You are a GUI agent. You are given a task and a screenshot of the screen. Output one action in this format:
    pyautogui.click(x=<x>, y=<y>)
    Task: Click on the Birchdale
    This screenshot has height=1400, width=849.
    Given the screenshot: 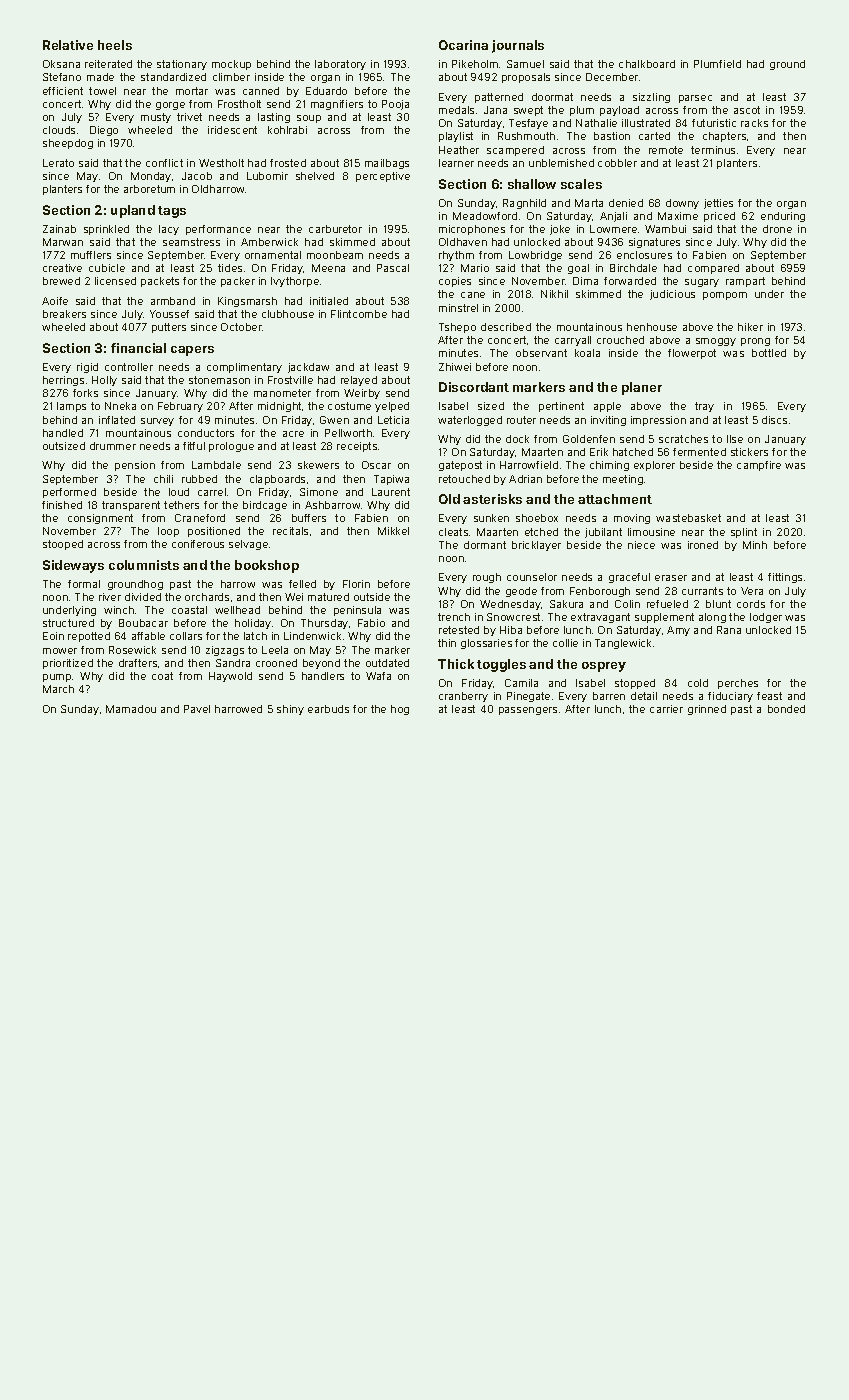 What is the action you would take?
    pyautogui.click(x=633, y=268)
